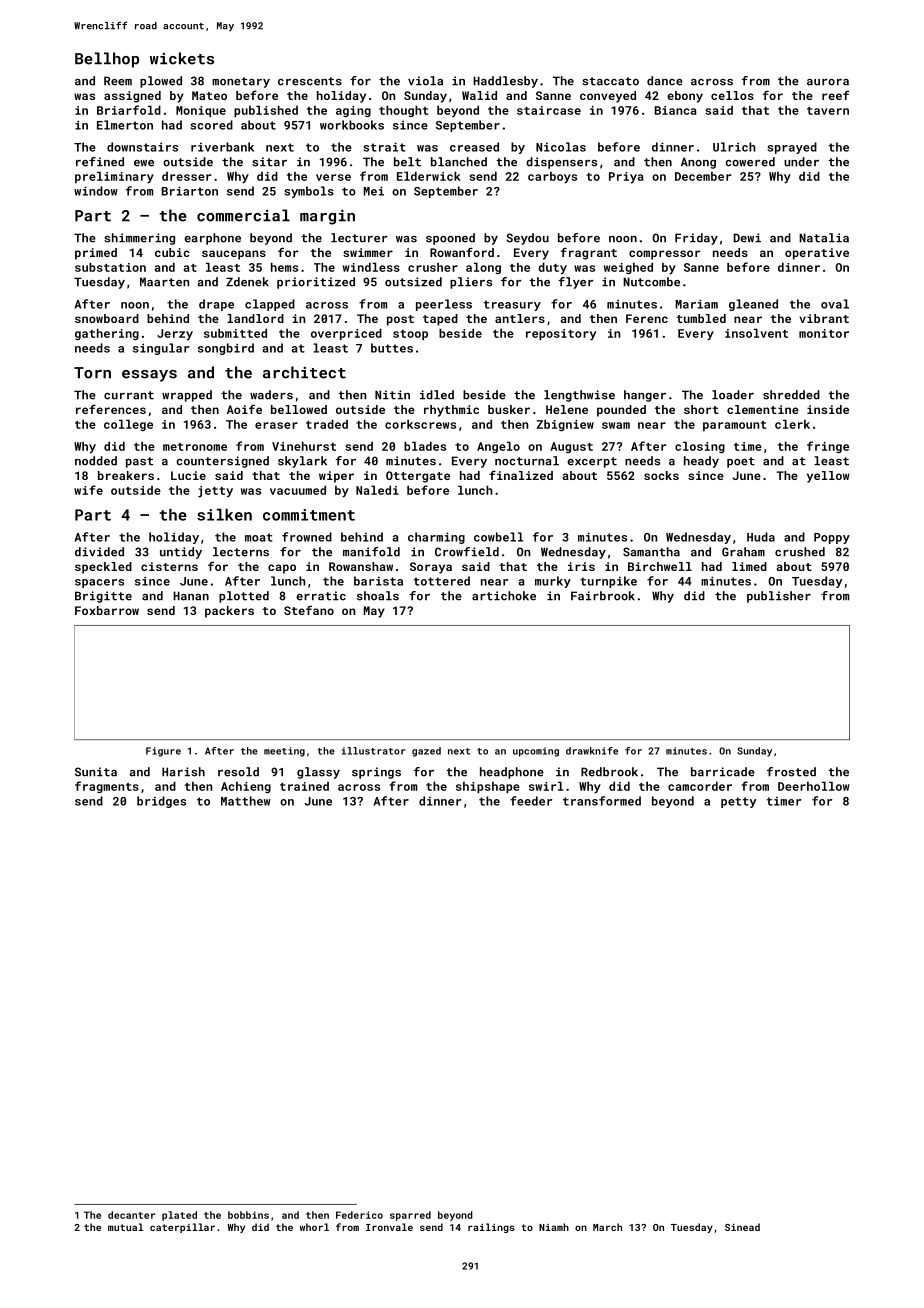 Image resolution: width=924 pixels, height=1308 pixels. I want to click on hanger, so click(645, 396).
